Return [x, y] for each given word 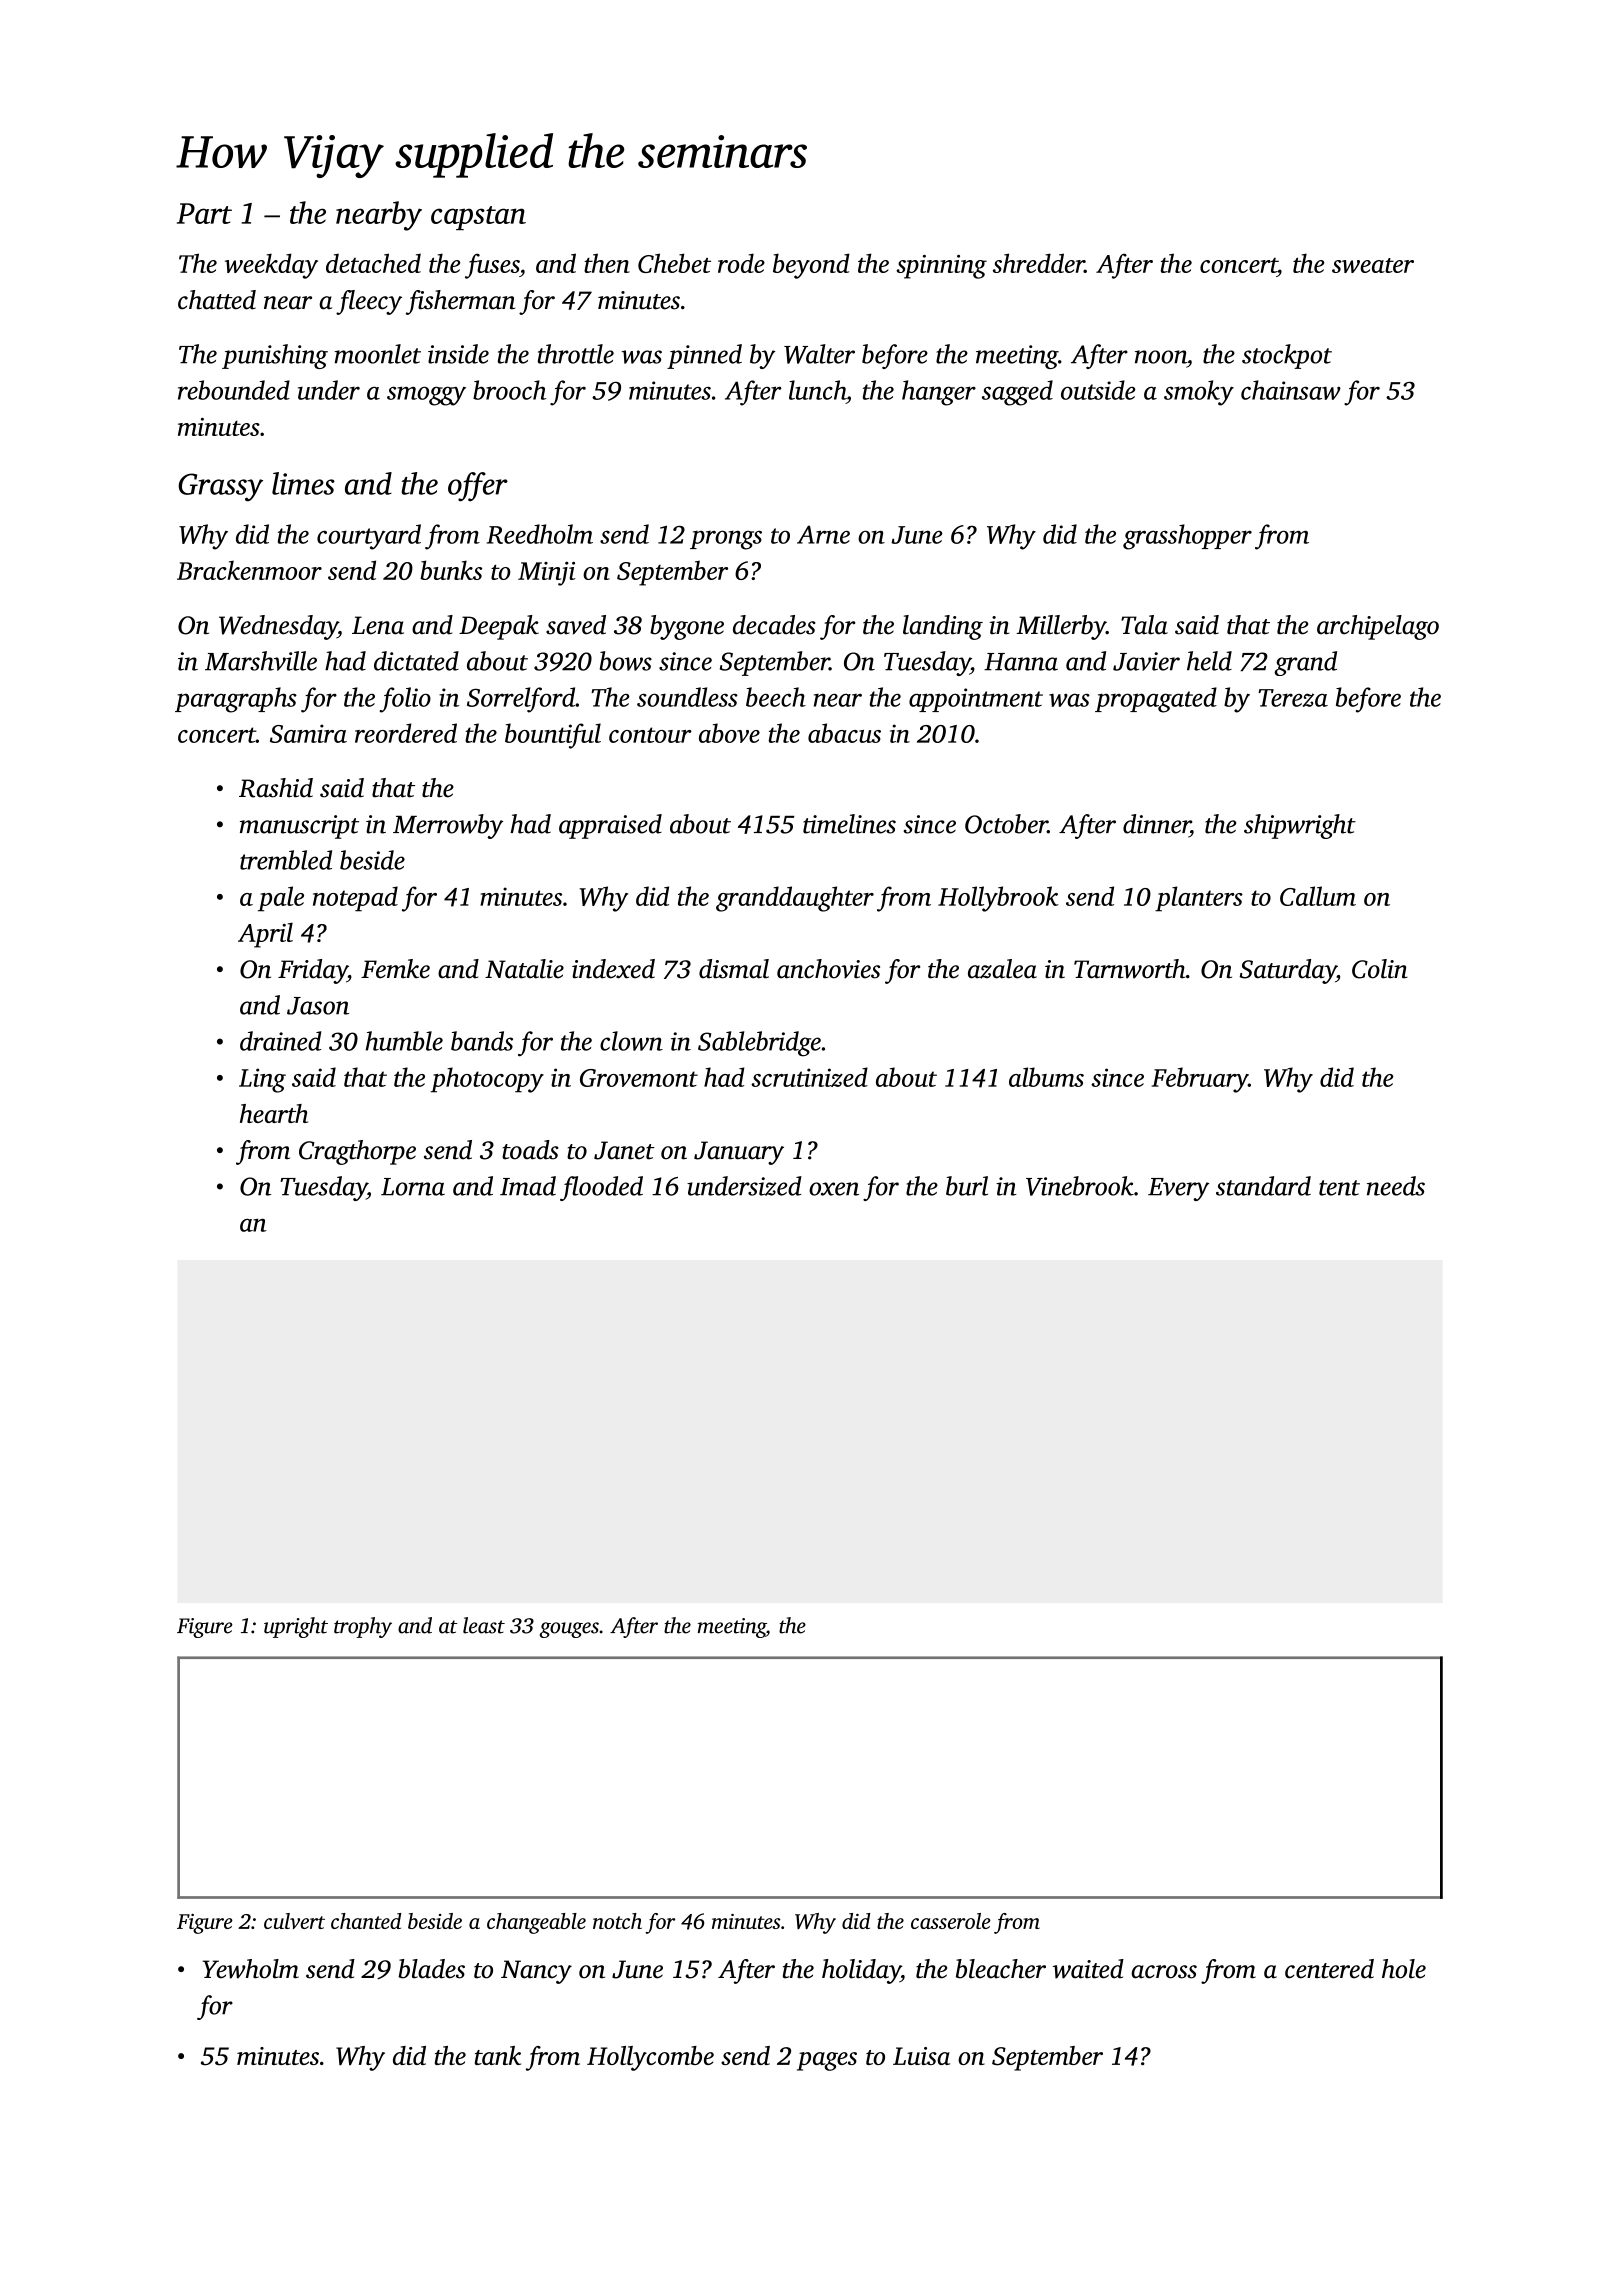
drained [280, 1041]
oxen [834, 1189]
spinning [941, 267]
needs [1396, 1186]
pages [827, 2061]
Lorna [413, 1187]
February [1200, 1080]
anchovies [828, 969]
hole [1404, 1969]
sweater [1373, 265]
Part [204, 213]
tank [498, 2055]
